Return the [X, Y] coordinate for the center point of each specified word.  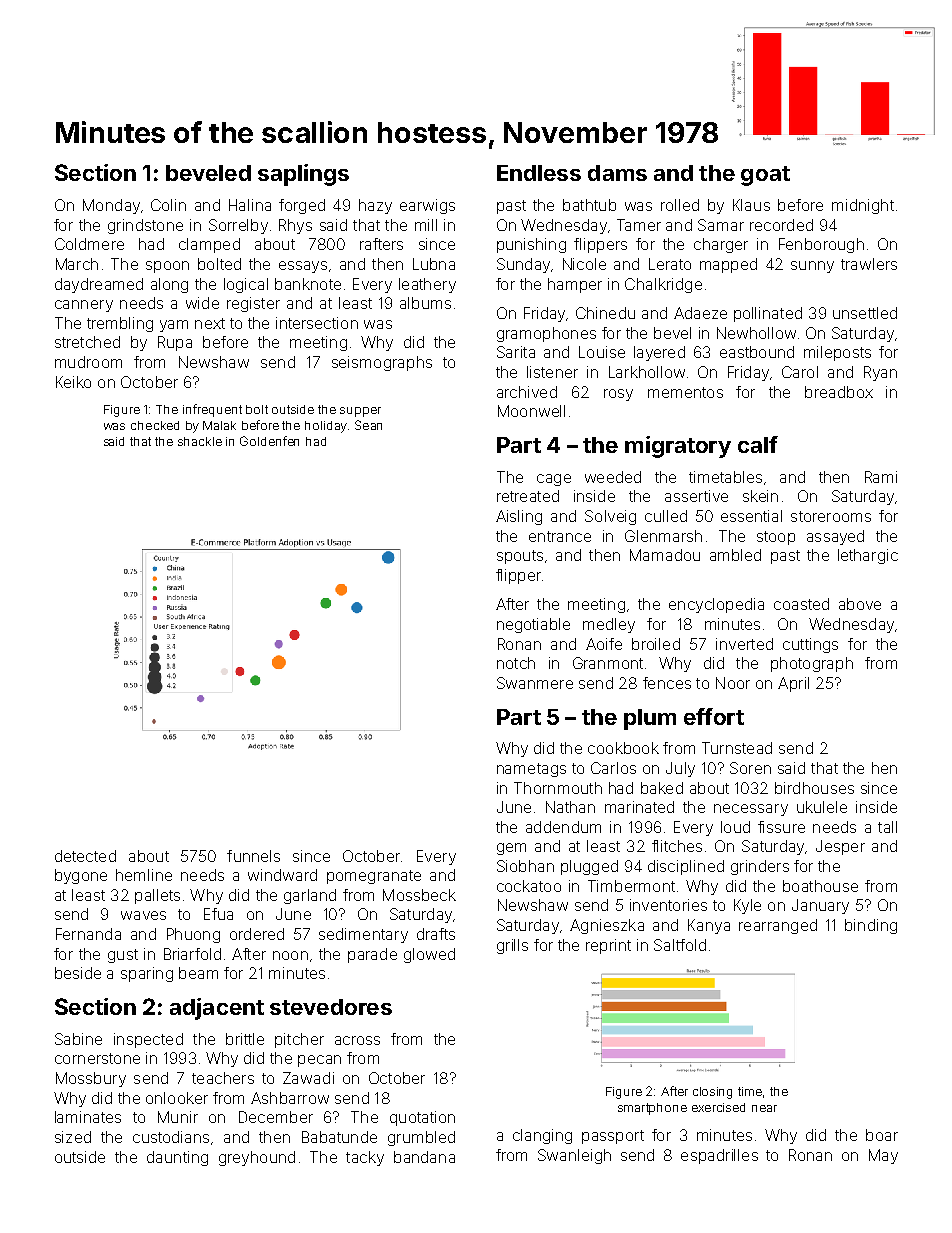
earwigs [427, 206]
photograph [812, 664]
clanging [542, 1136]
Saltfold [680, 945]
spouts [520, 557]
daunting [177, 1158]
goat [765, 176]
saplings [303, 175]
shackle [200, 441]
